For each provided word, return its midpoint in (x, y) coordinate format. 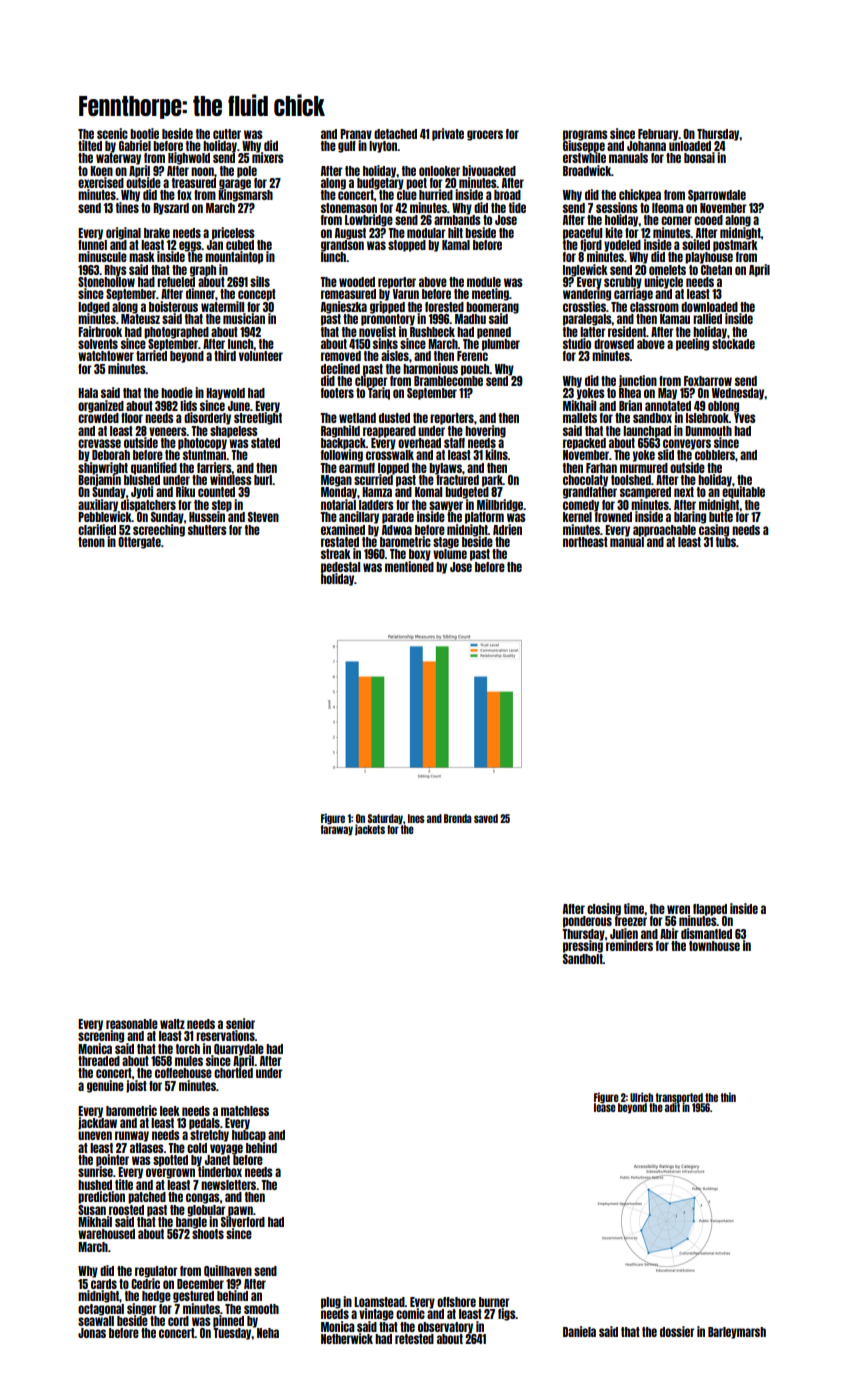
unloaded (690, 145)
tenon (91, 542)
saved (486, 818)
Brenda (458, 818)
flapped (710, 910)
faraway (337, 830)
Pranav (356, 134)
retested (414, 1339)
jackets (370, 829)
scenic (112, 133)
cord (178, 1321)
